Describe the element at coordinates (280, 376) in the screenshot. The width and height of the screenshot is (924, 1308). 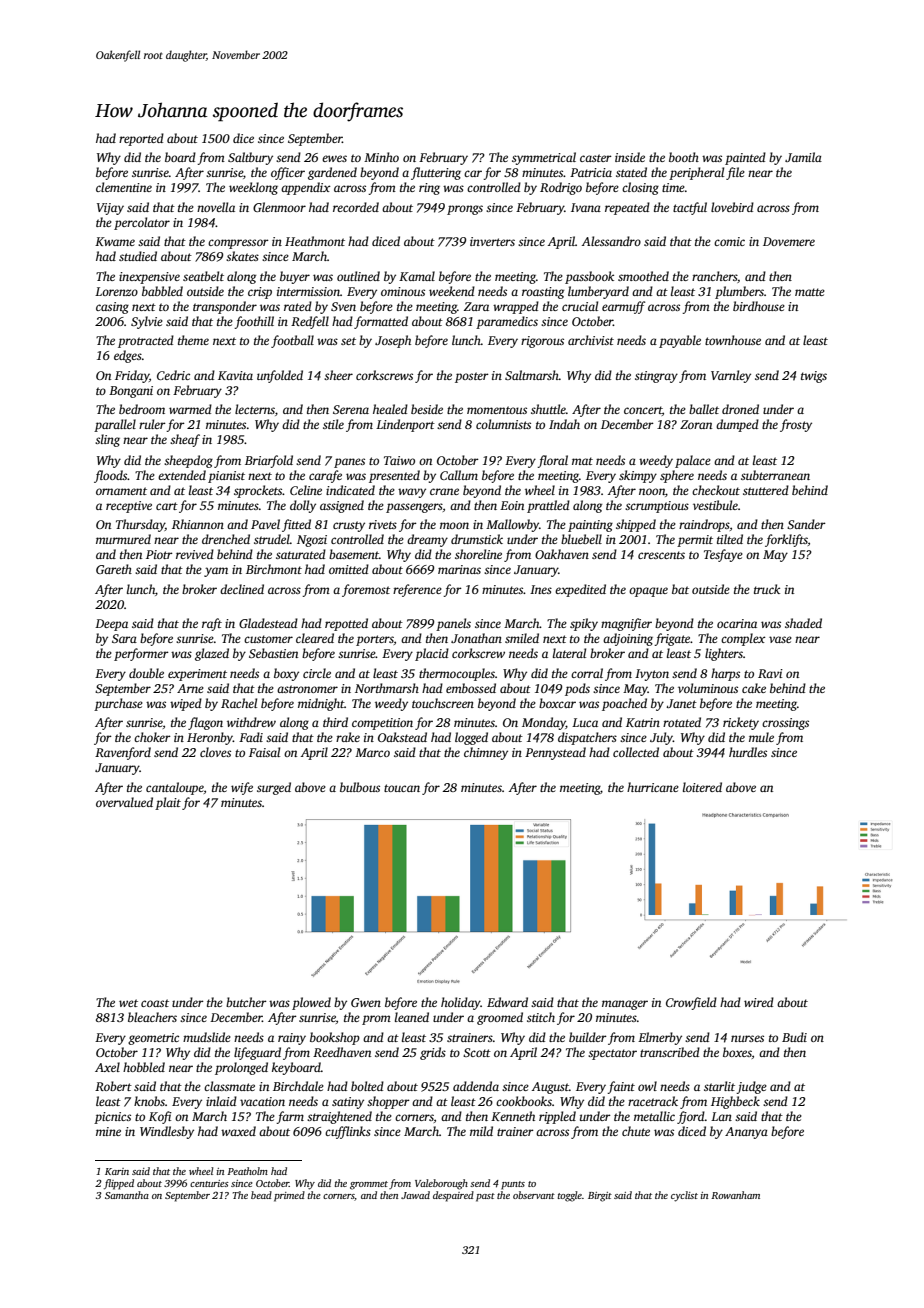
I see `unfolded` at that location.
